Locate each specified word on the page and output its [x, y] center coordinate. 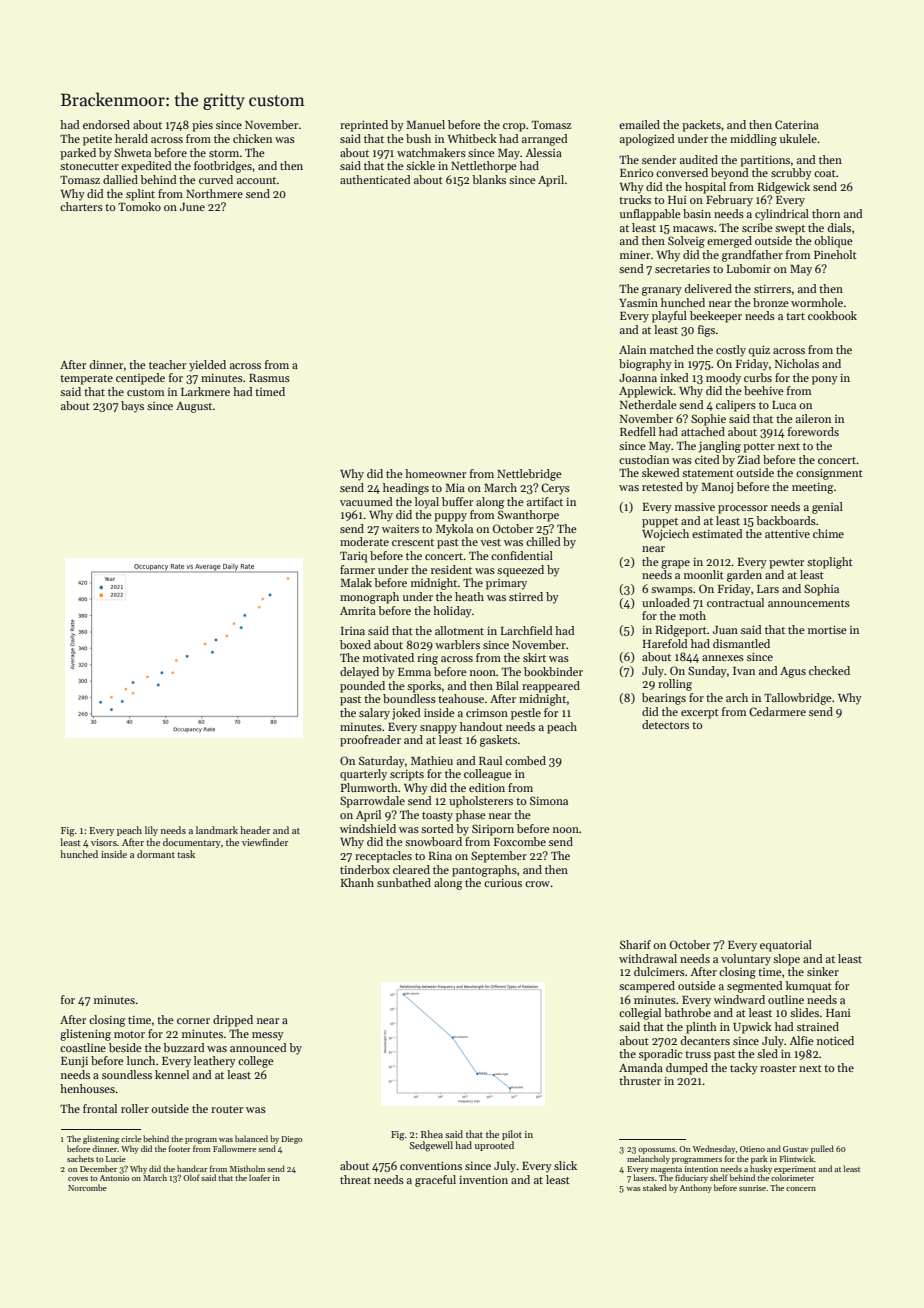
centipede [140, 379]
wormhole [817, 302]
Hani [838, 1013]
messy [268, 1036]
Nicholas [797, 363]
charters [81, 206]
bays [132, 407]
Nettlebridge [529, 475]
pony [825, 380]
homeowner [435, 473]
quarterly [363, 775]
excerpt [700, 714]
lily [151, 831]
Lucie [116, 1159]
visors [104, 842]
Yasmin [638, 302]
